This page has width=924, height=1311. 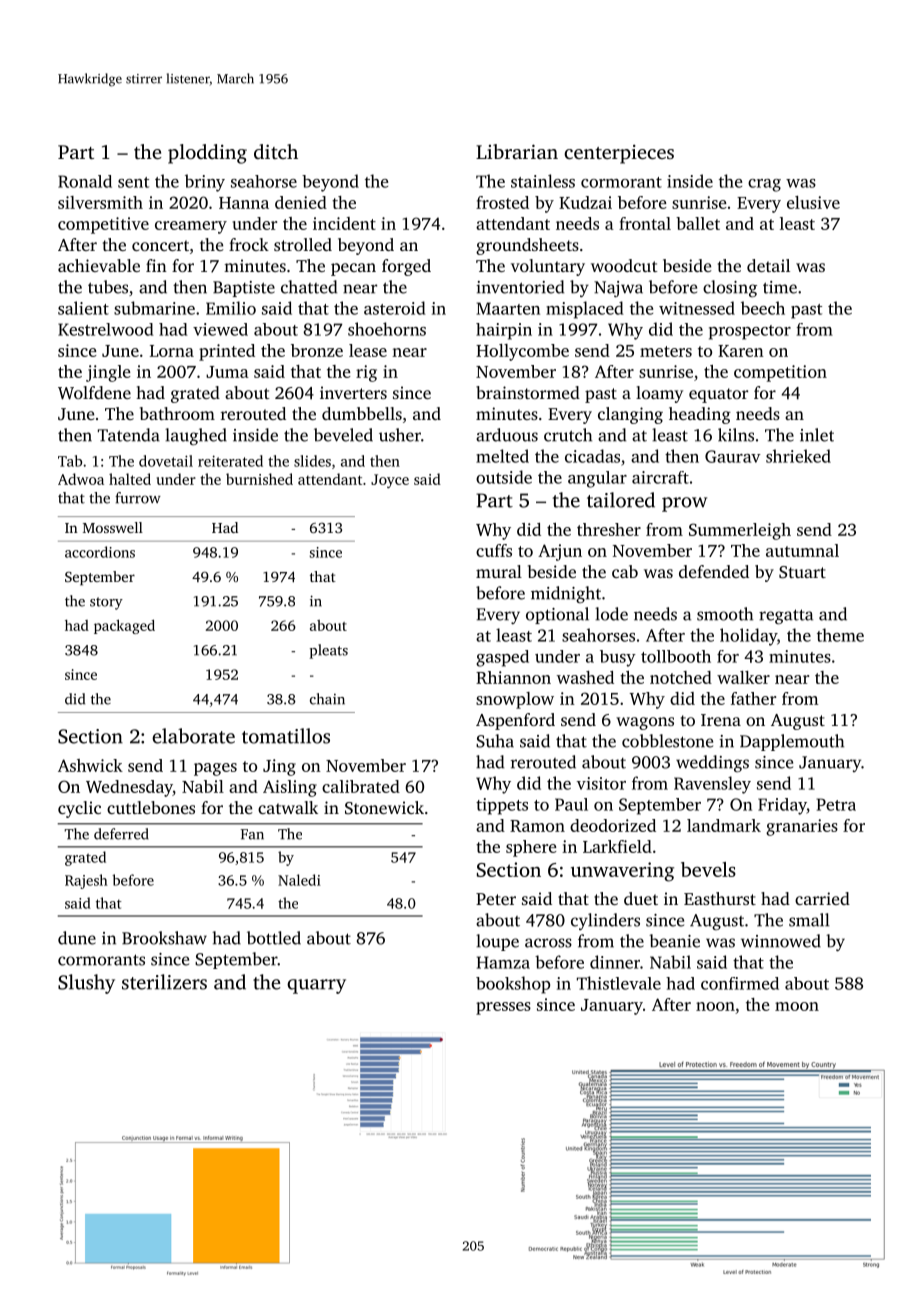 What do you see at coordinates (504, 331) in the page?
I see `hairpin` at bounding box center [504, 331].
